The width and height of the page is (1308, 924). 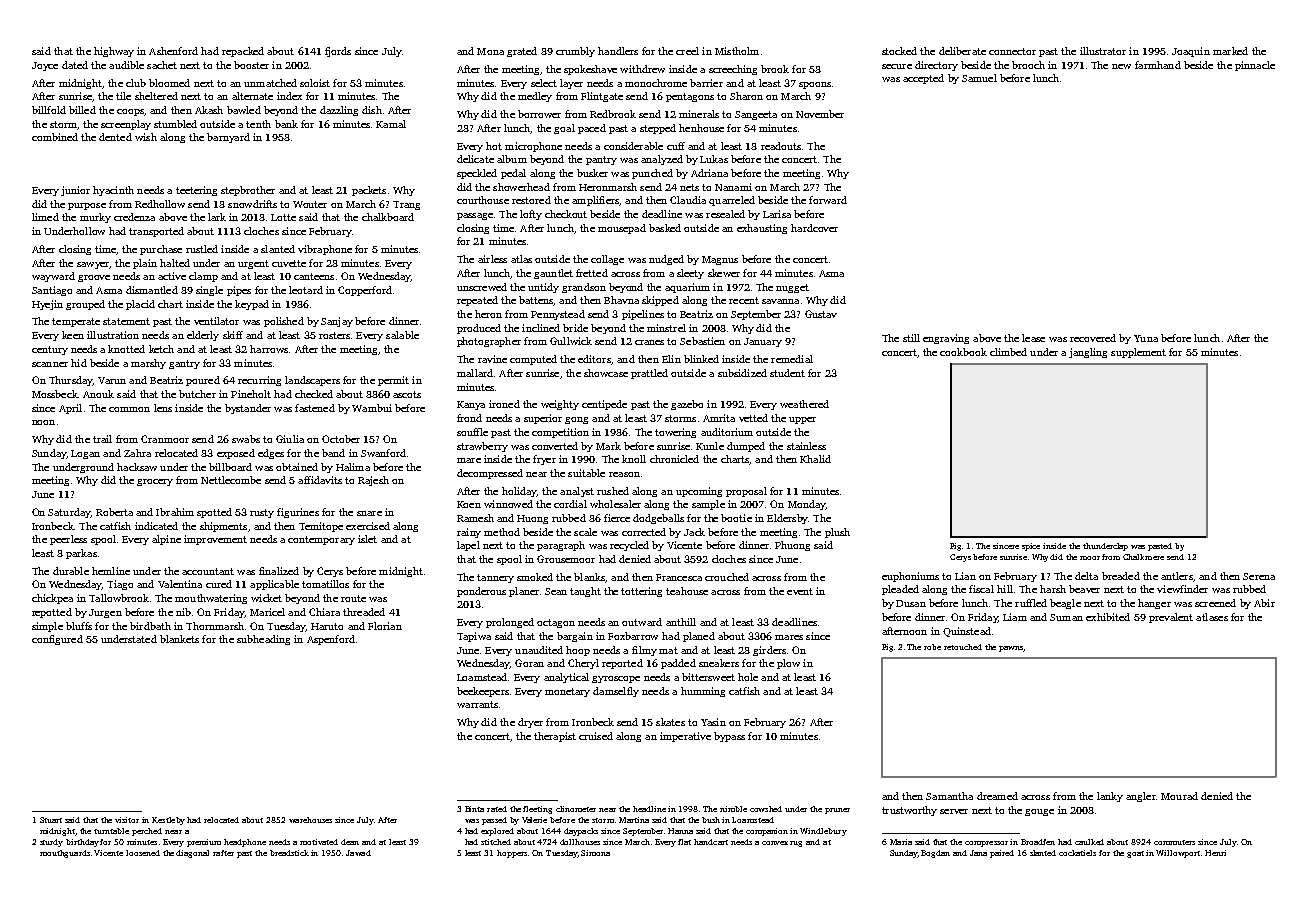 What do you see at coordinates (802, 420) in the page?
I see `upper` at bounding box center [802, 420].
